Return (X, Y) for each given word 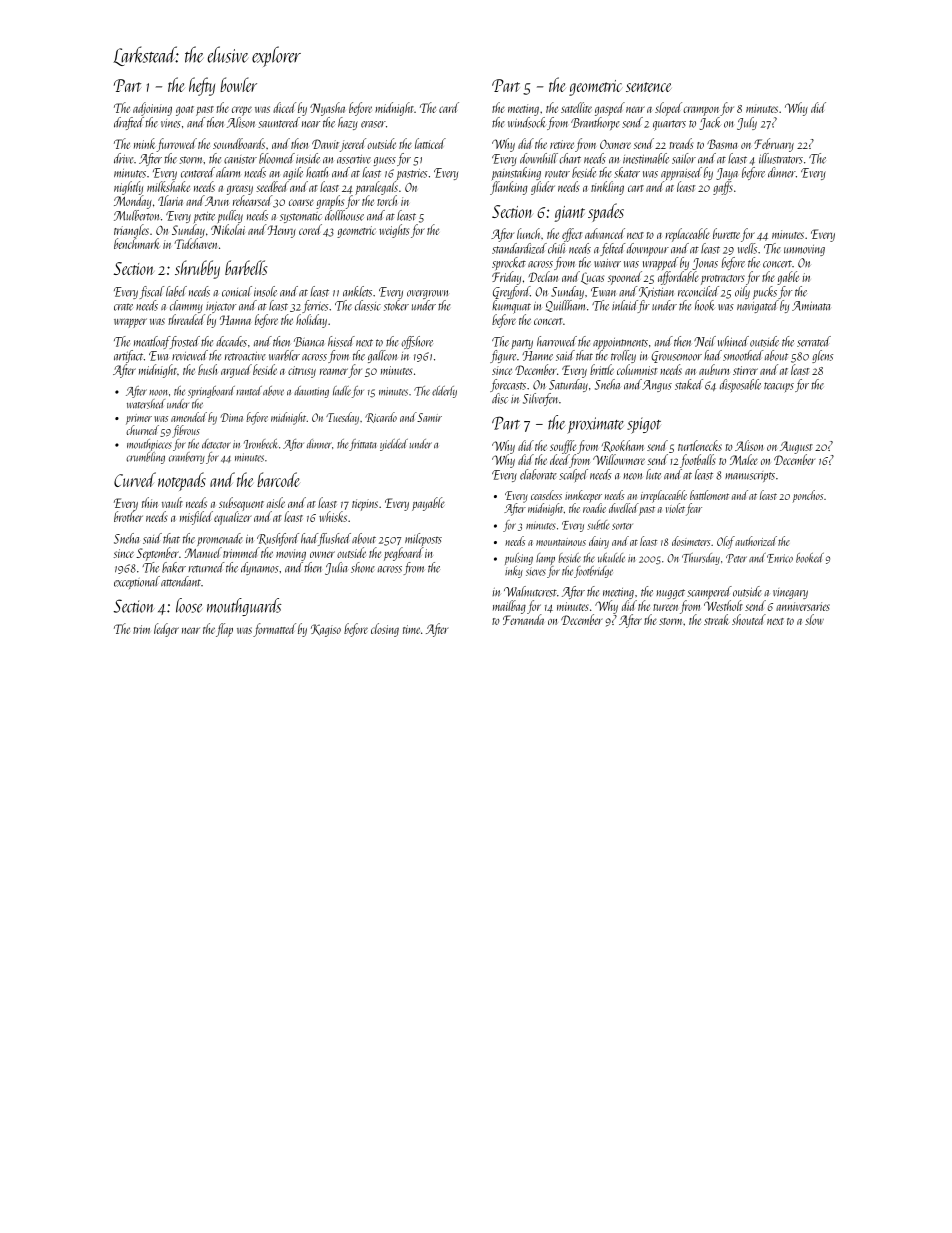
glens (822, 356)
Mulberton (136, 215)
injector (221, 307)
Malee (744, 459)
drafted (129, 123)
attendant (181, 581)
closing (385, 630)
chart (570, 158)
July (747, 123)
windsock (527, 122)
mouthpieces (149, 445)
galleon (383, 356)
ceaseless (546, 495)
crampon (701, 111)
